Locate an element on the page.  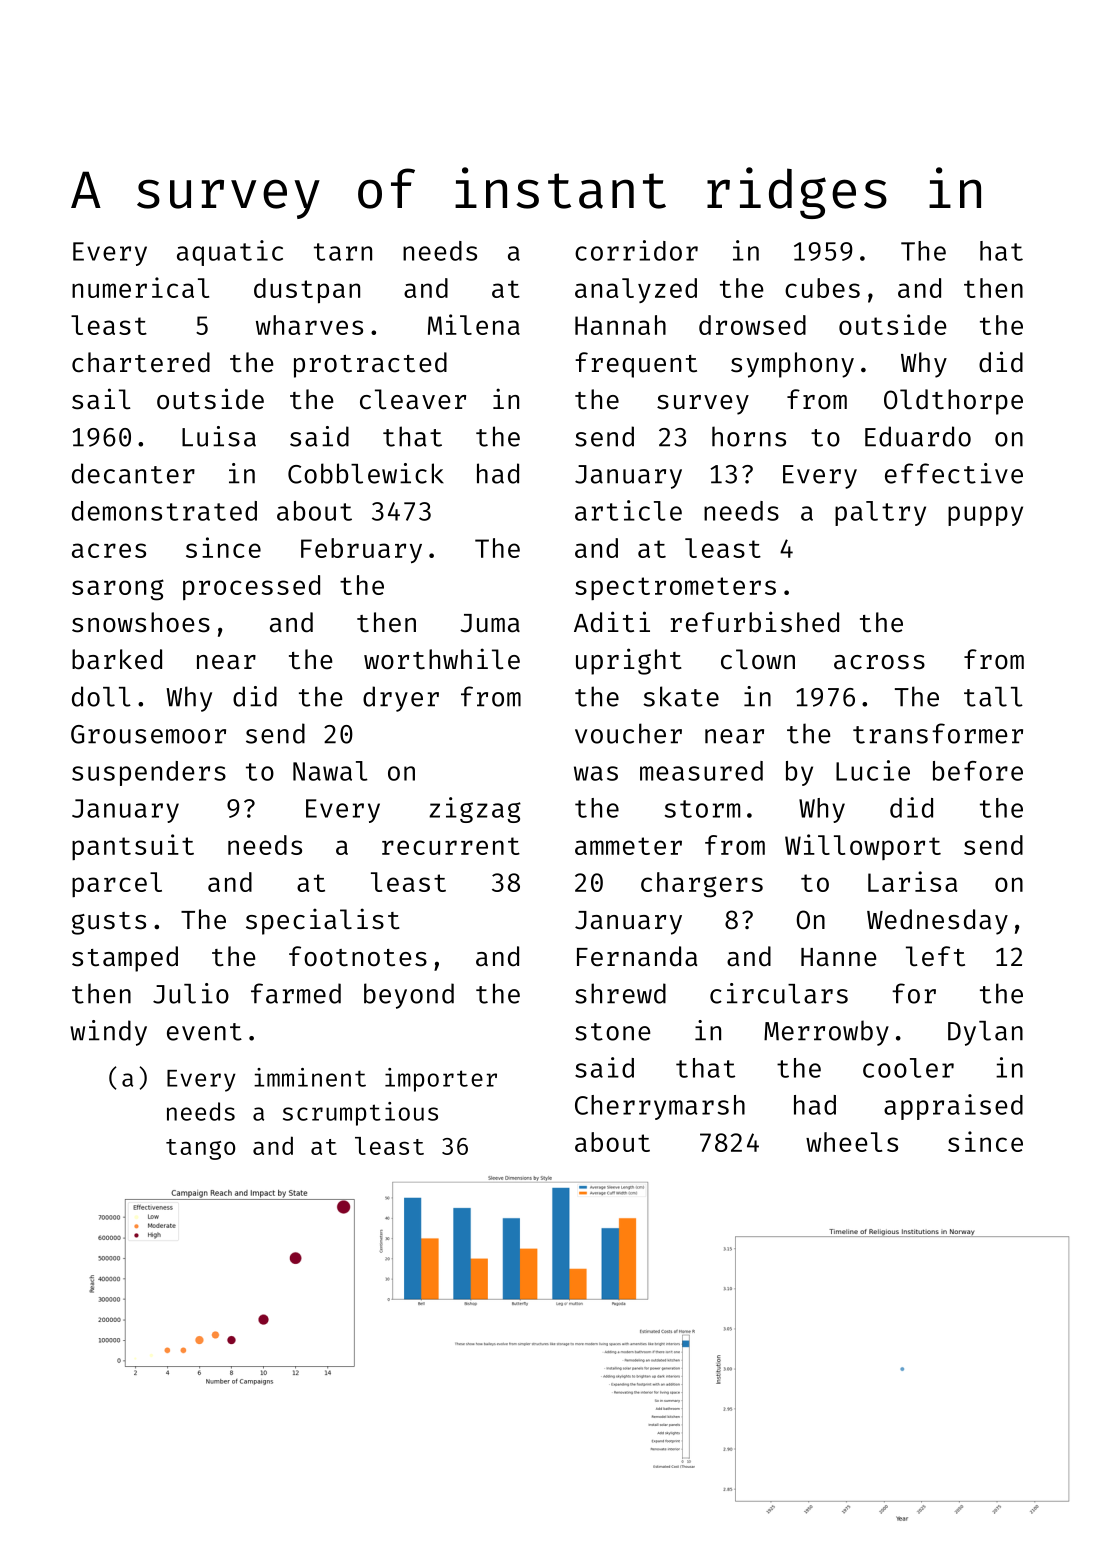
symphony is located at coordinates (792, 365).
